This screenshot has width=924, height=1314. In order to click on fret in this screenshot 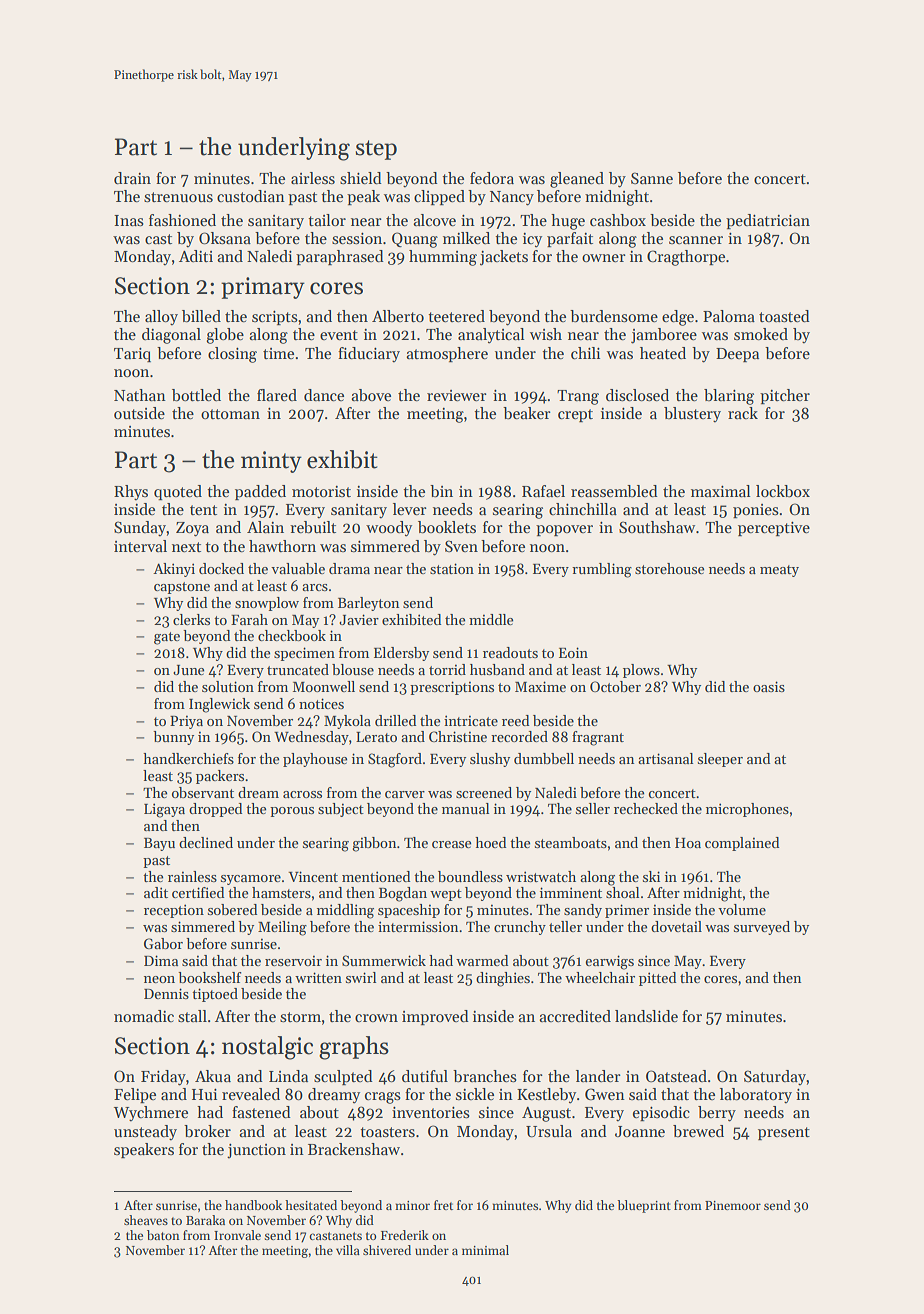, I will do `click(443, 1205)`.
